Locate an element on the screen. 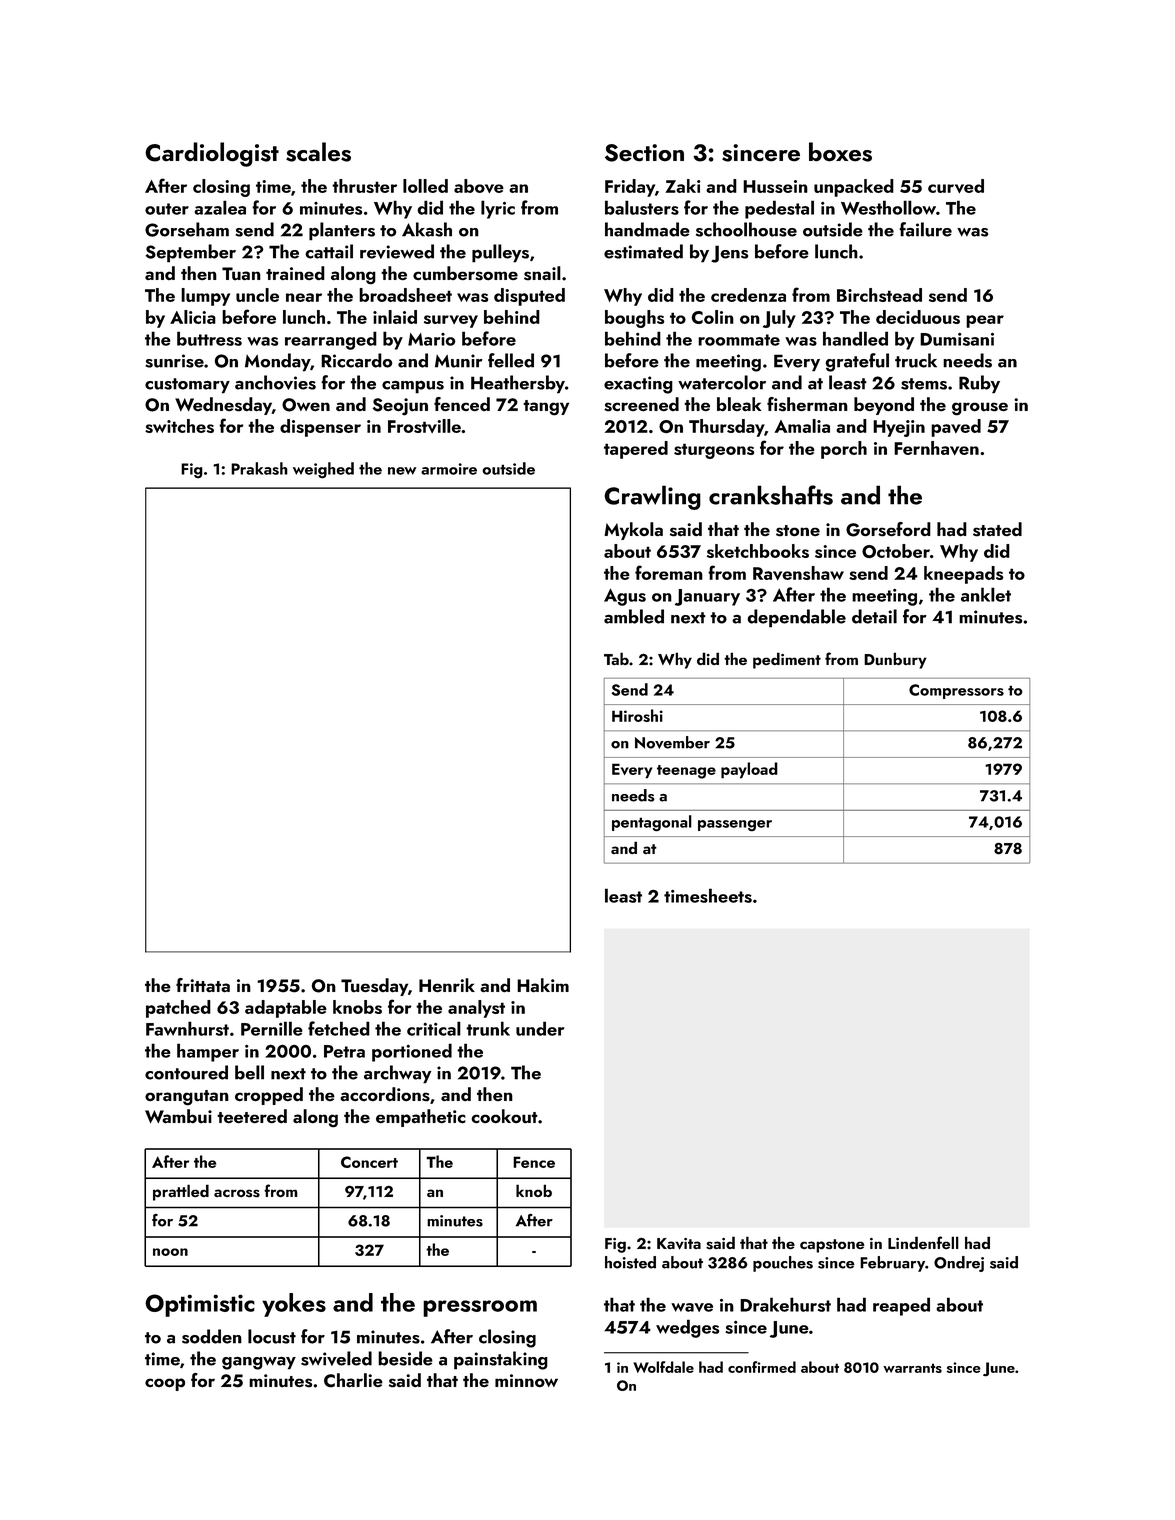 This screenshot has height=1520, width=1175. frittata is located at coordinates (203, 985).
